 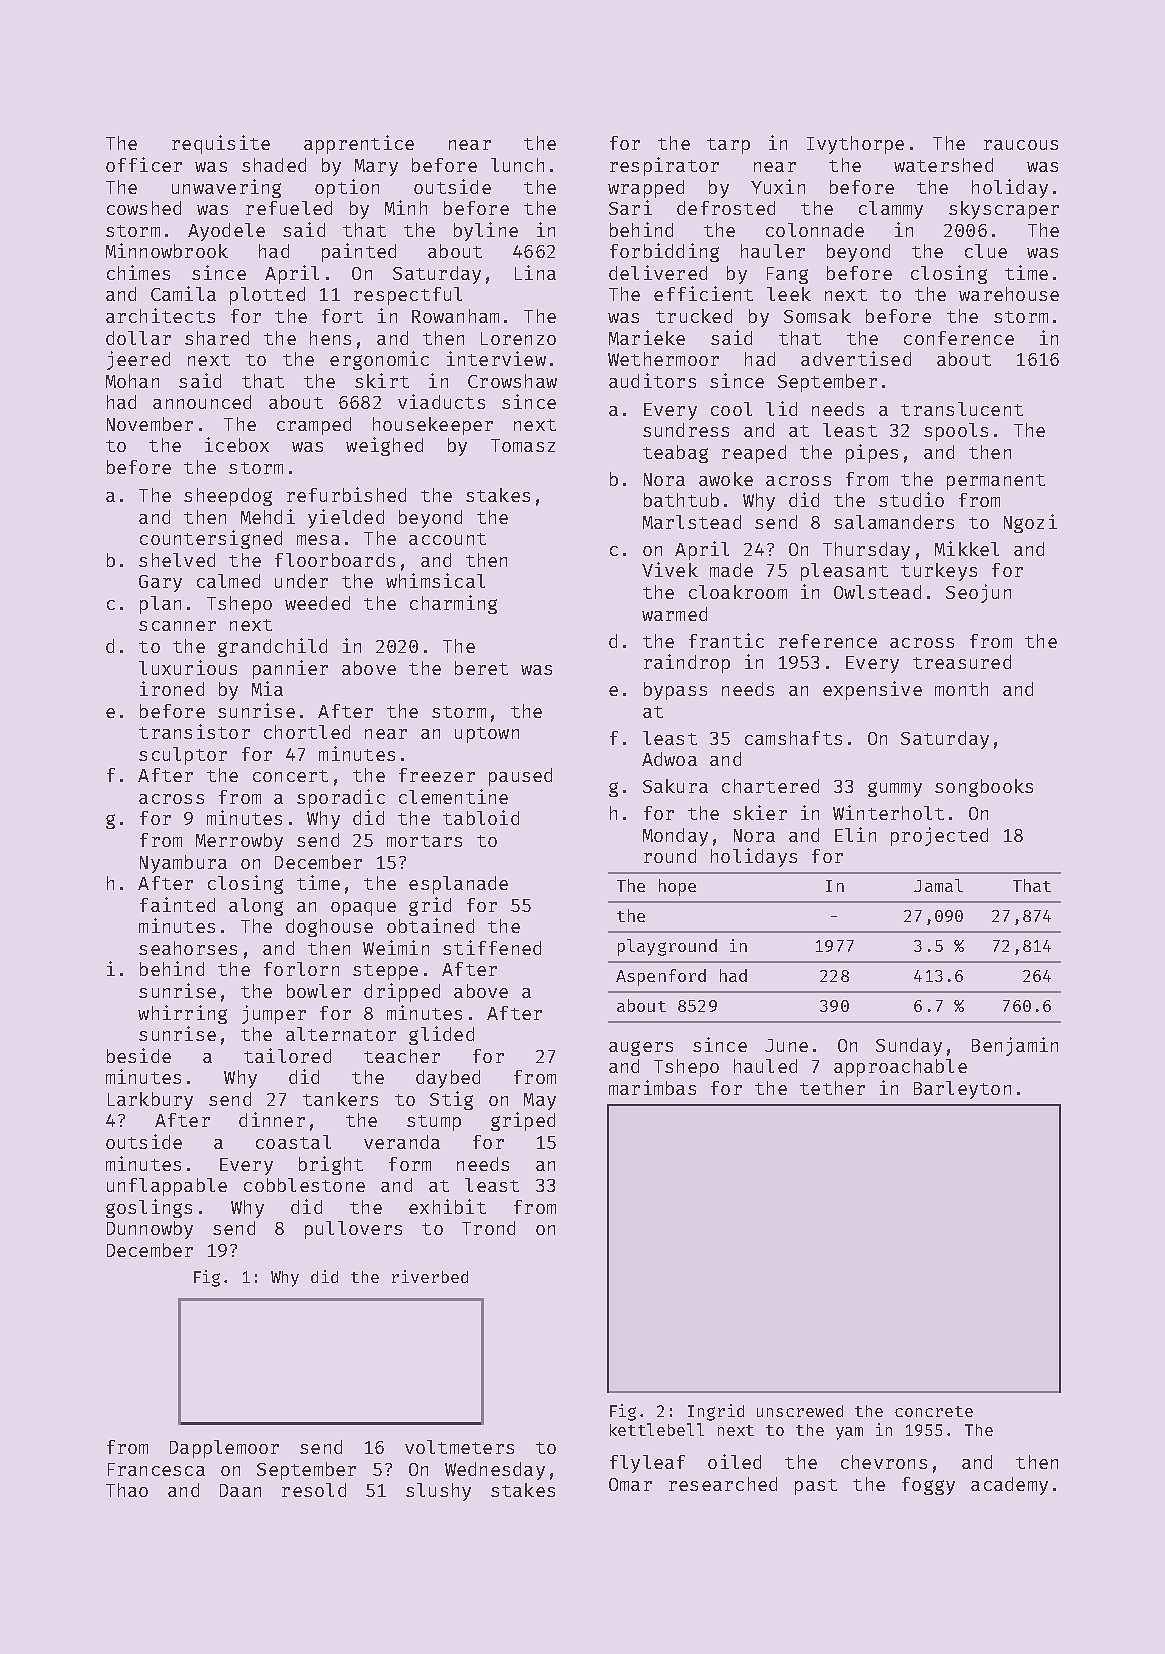 I want to click on shaded, so click(x=274, y=165).
